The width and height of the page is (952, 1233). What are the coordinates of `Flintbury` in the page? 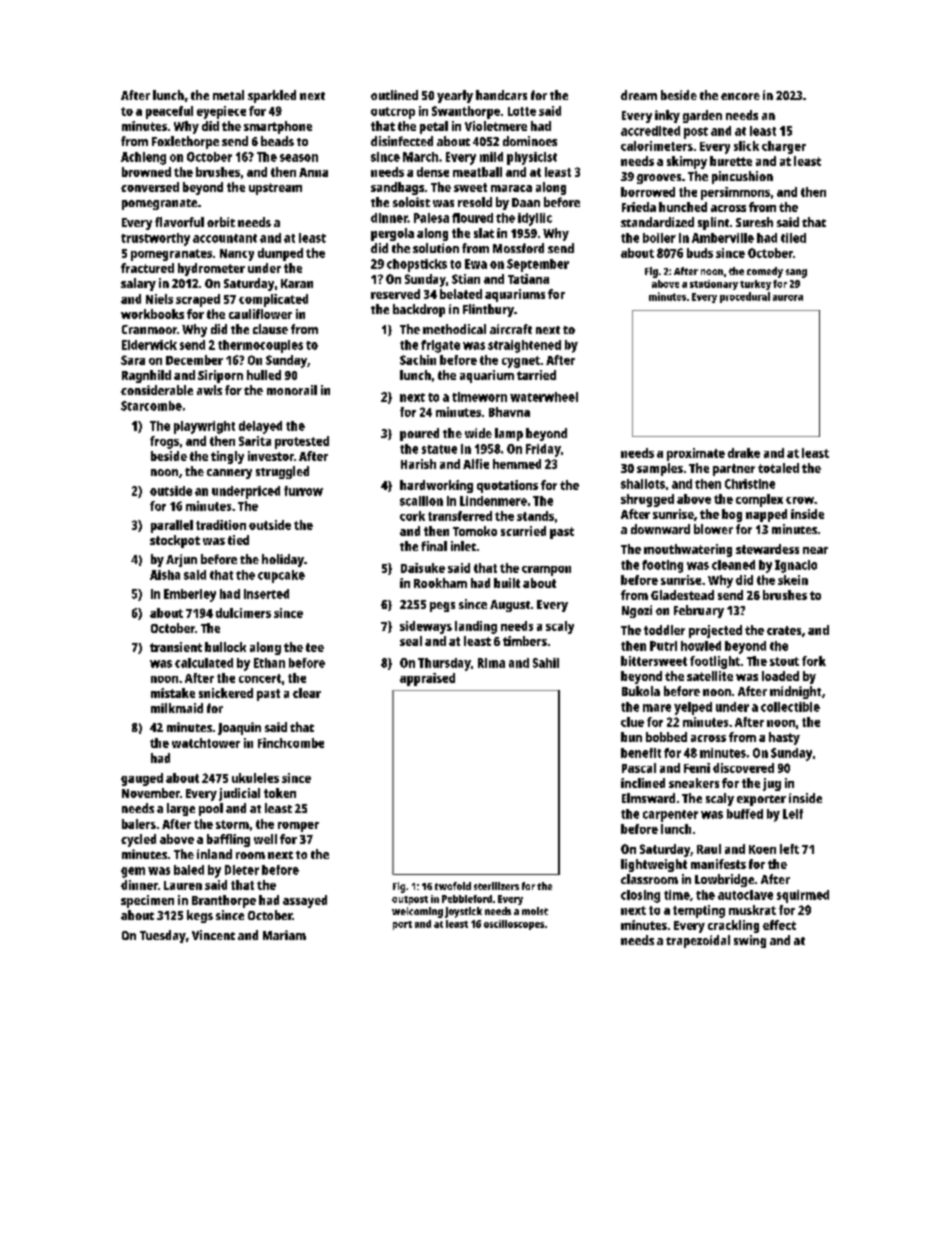 It's located at (488, 310).
